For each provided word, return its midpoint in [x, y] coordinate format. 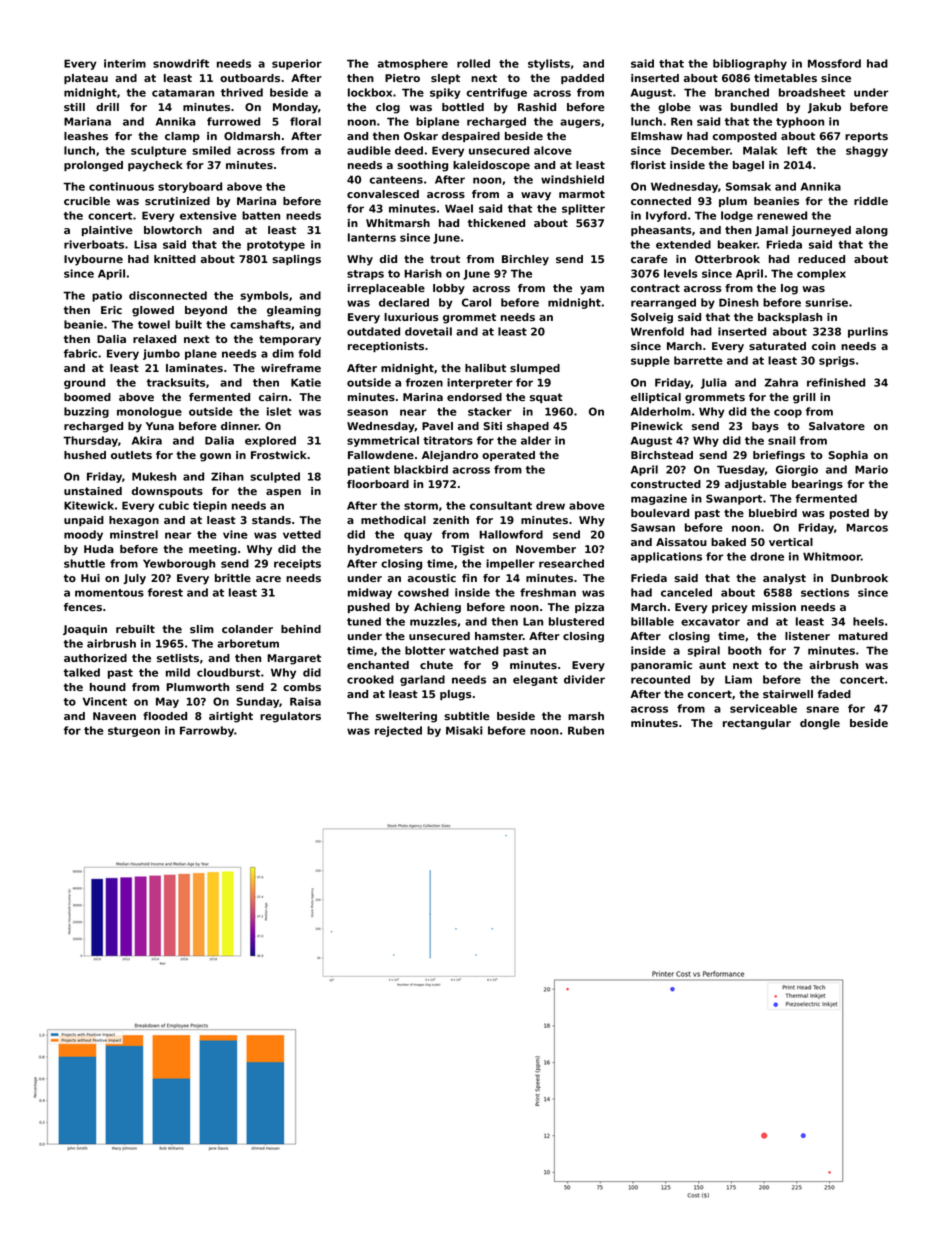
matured [863, 636]
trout [445, 259]
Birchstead [662, 455]
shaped [528, 427]
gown [215, 457]
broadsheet [812, 92]
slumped [535, 369]
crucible [87, 201]
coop [788, 413]
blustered [576, 621]
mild [178, 672]
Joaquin [85, 630]
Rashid [537, 107]
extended [683, 244]
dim [283, 353]
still [74, 107]
